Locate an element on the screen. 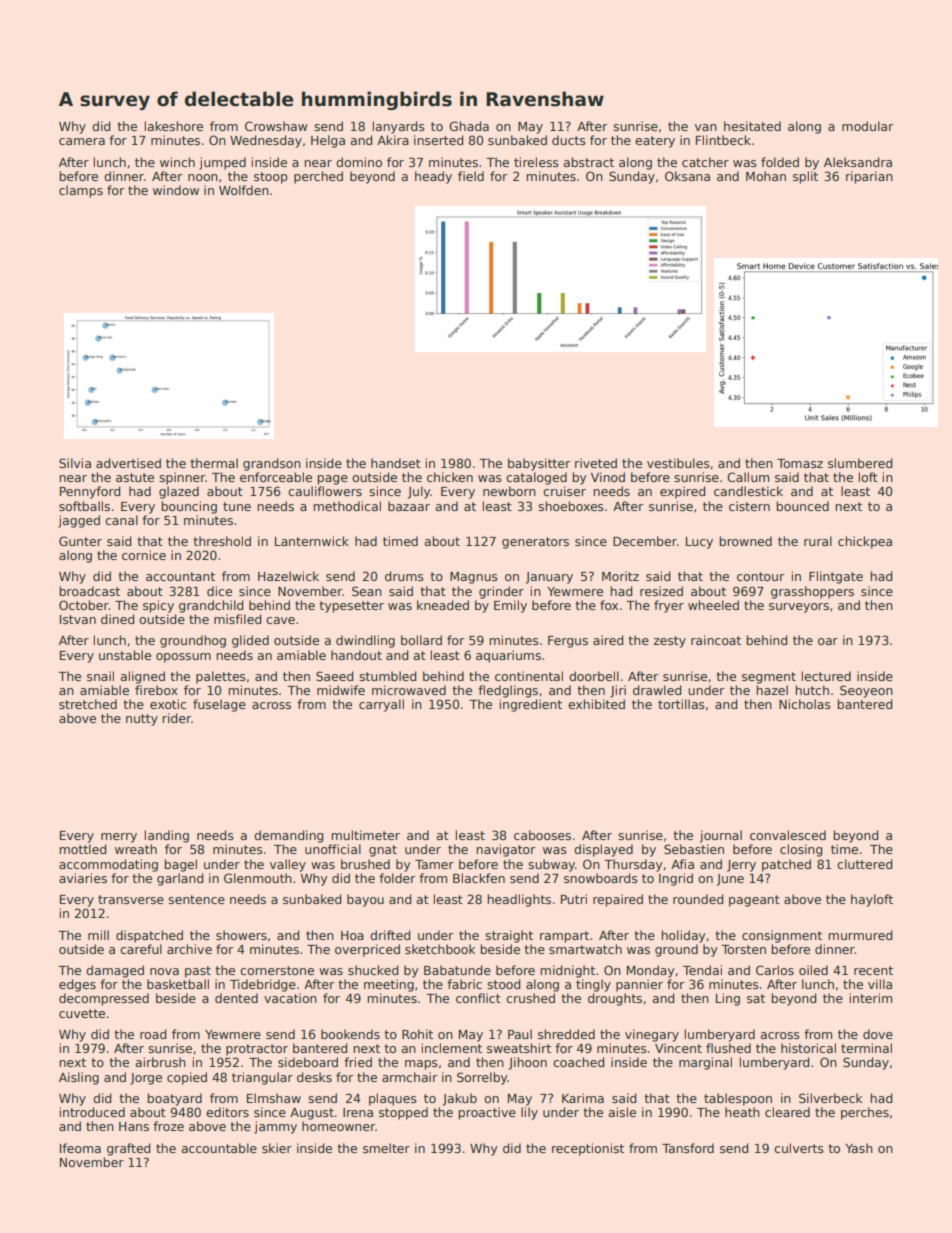  Ghada is located at coordinates (469, 126).
